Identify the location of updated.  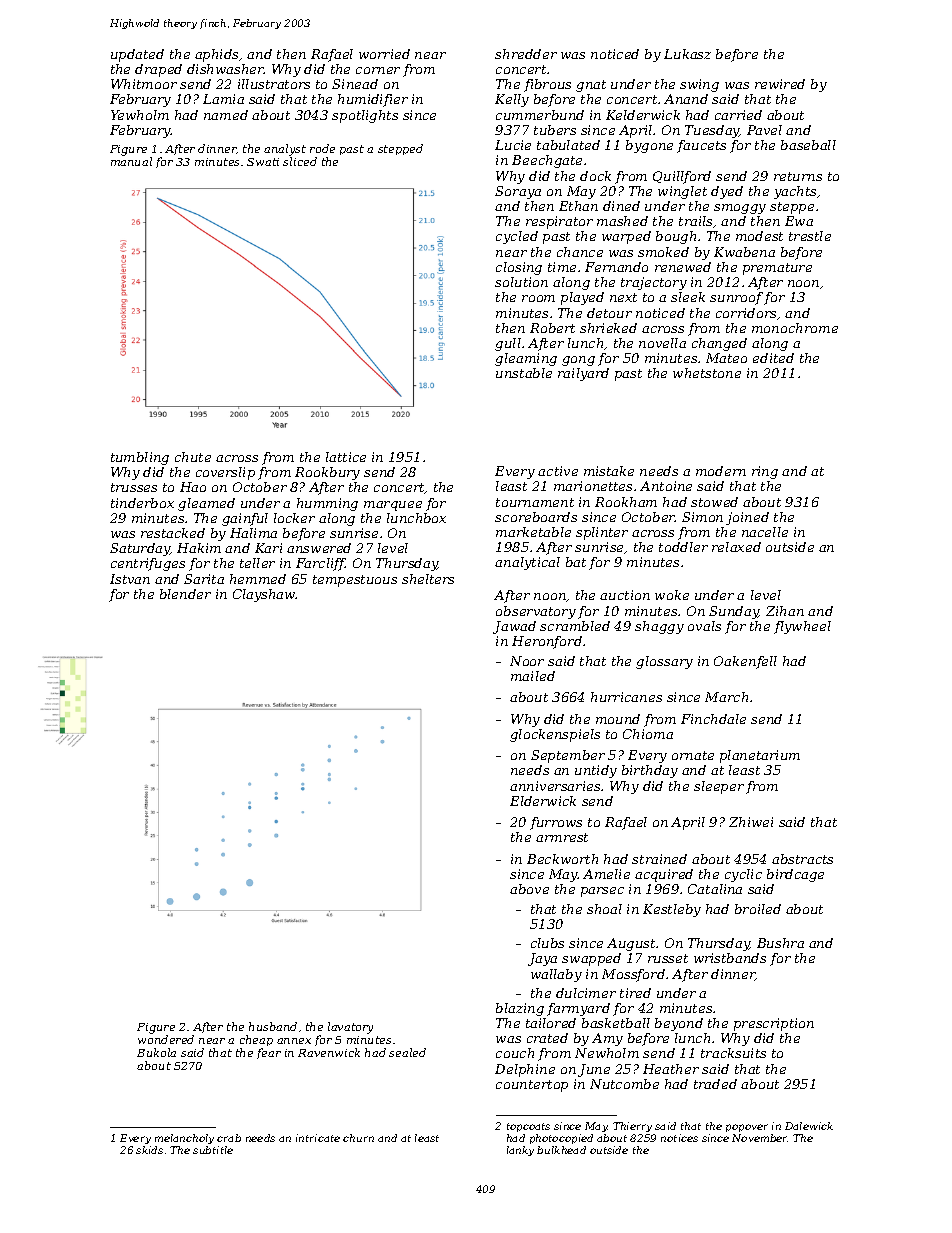
(137, 55).
